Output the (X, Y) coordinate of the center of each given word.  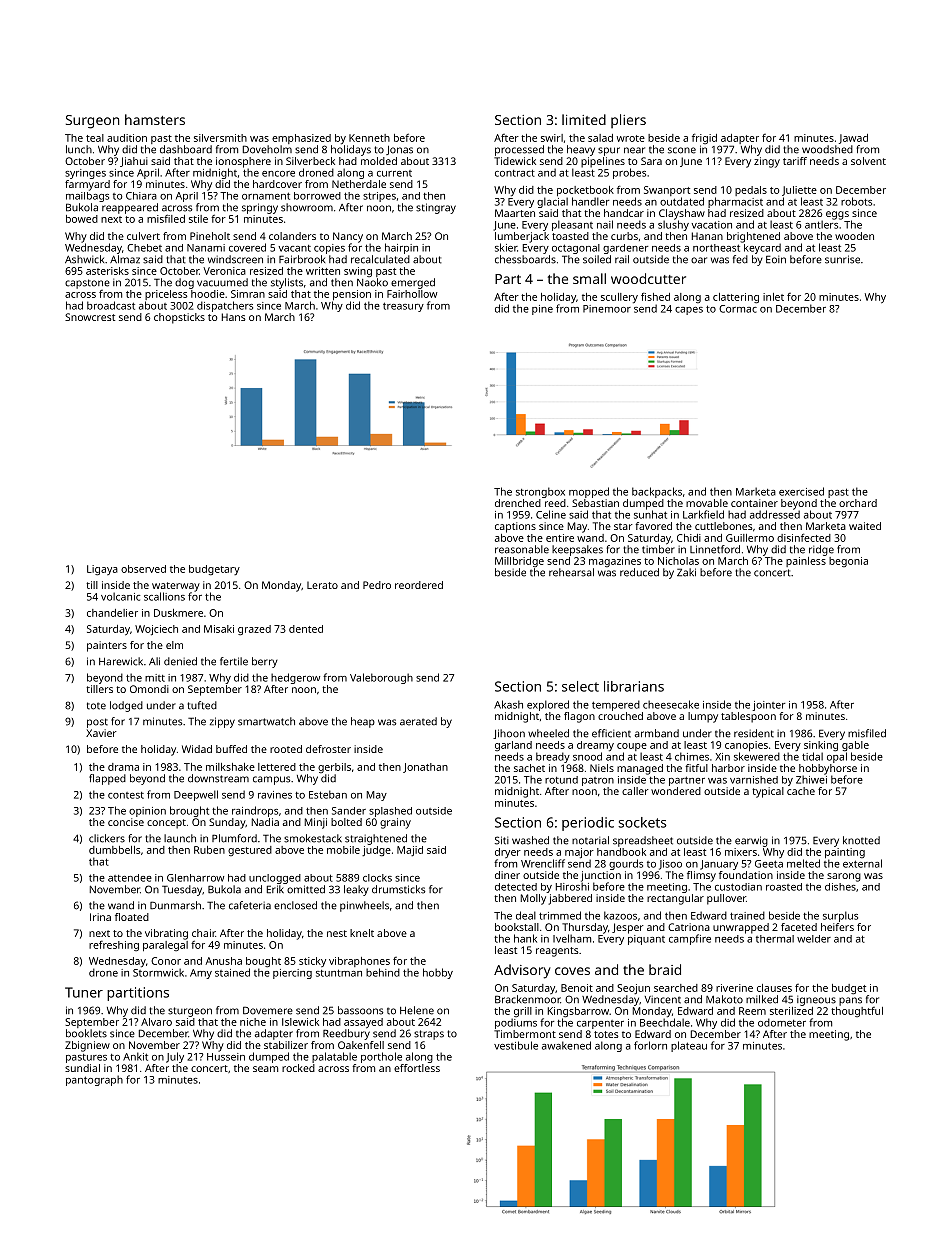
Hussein (226, 1057)
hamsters (155, 119)
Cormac (738, 309)
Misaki (219, 629)
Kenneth (369, 138)
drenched (518, 503)
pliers (628, 121)
